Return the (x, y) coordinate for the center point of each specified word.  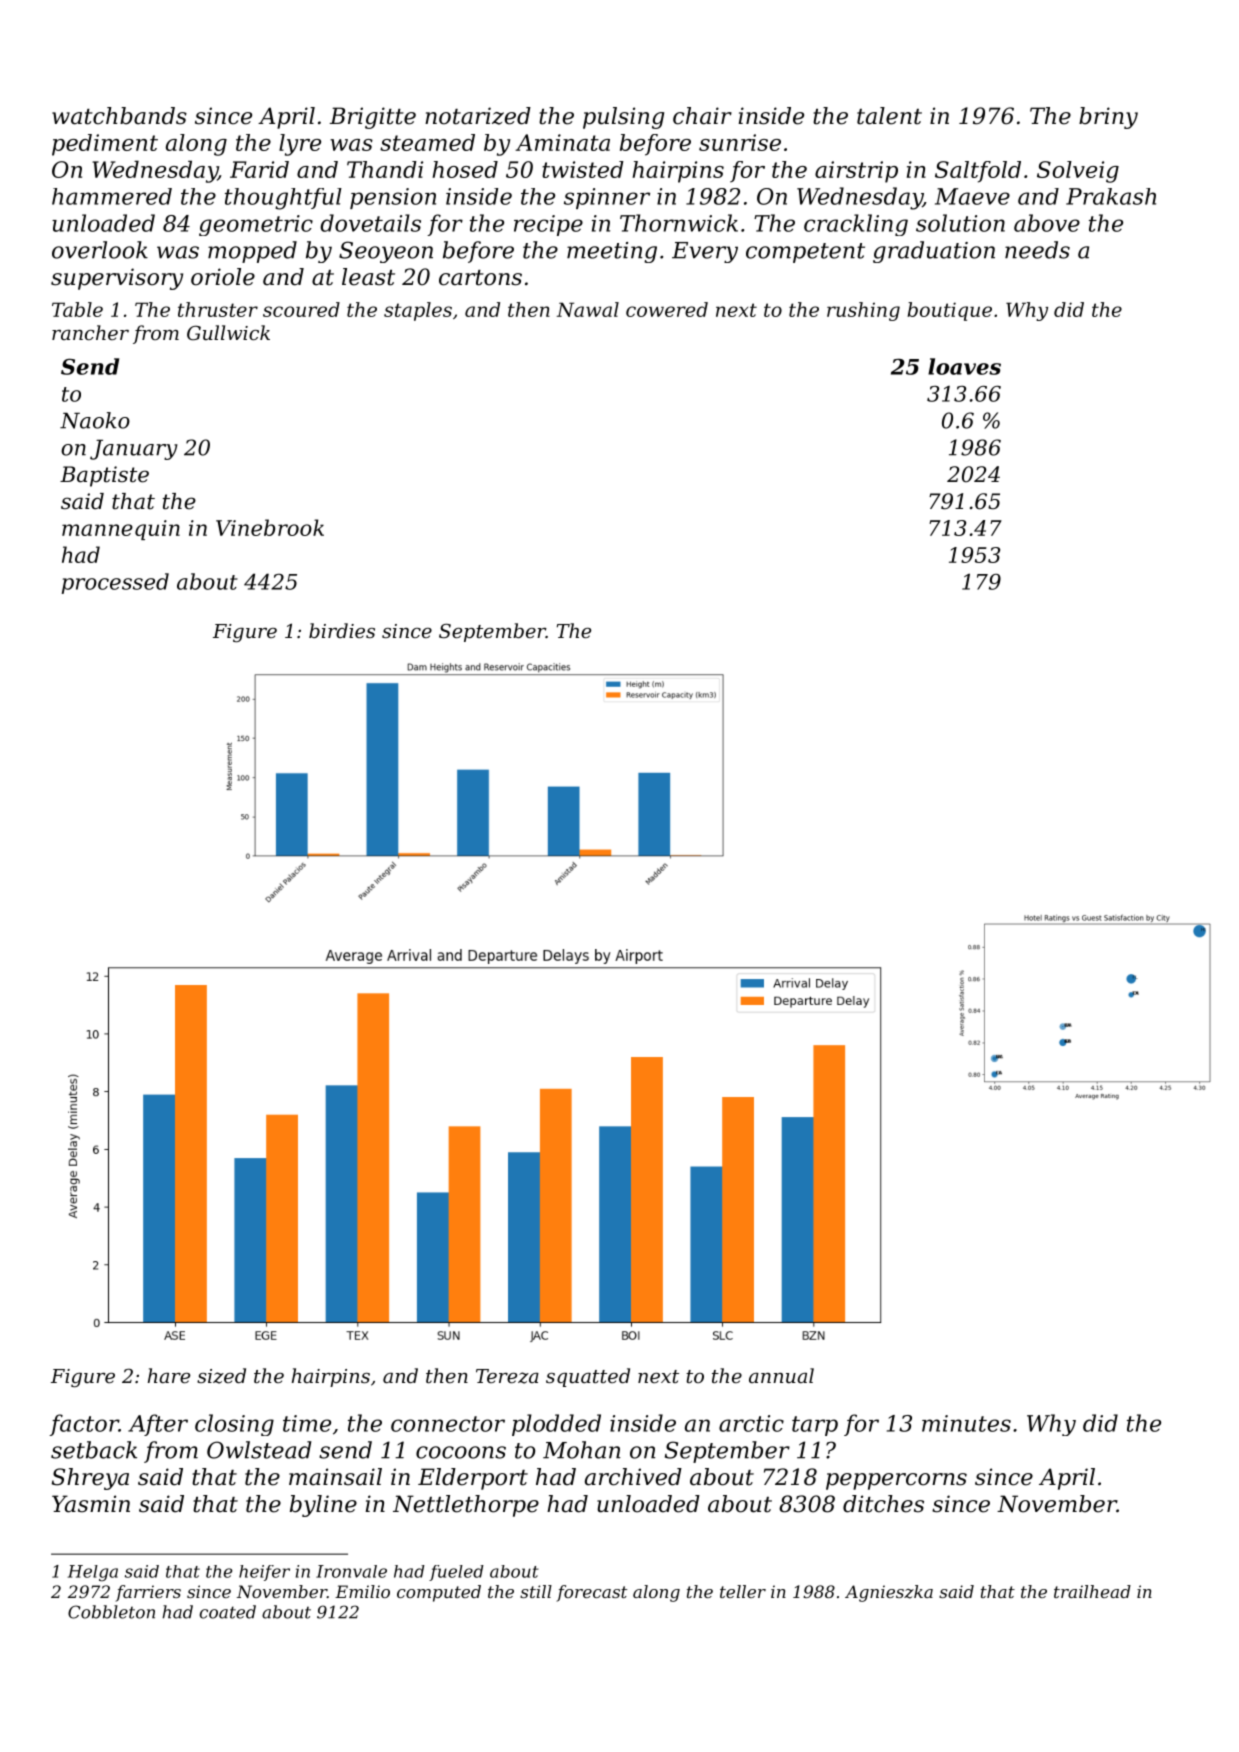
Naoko (95, 420)
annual (781, 1375)
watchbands (119, 116)
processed (115, 583)
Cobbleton (111, 1612)
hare (169, 1375)
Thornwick (679, 223)
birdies (342, 630)
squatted (588, 1377)
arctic (751, 1423)
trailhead (1092, 1591)
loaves (964, 366)
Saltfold (978, 172)
